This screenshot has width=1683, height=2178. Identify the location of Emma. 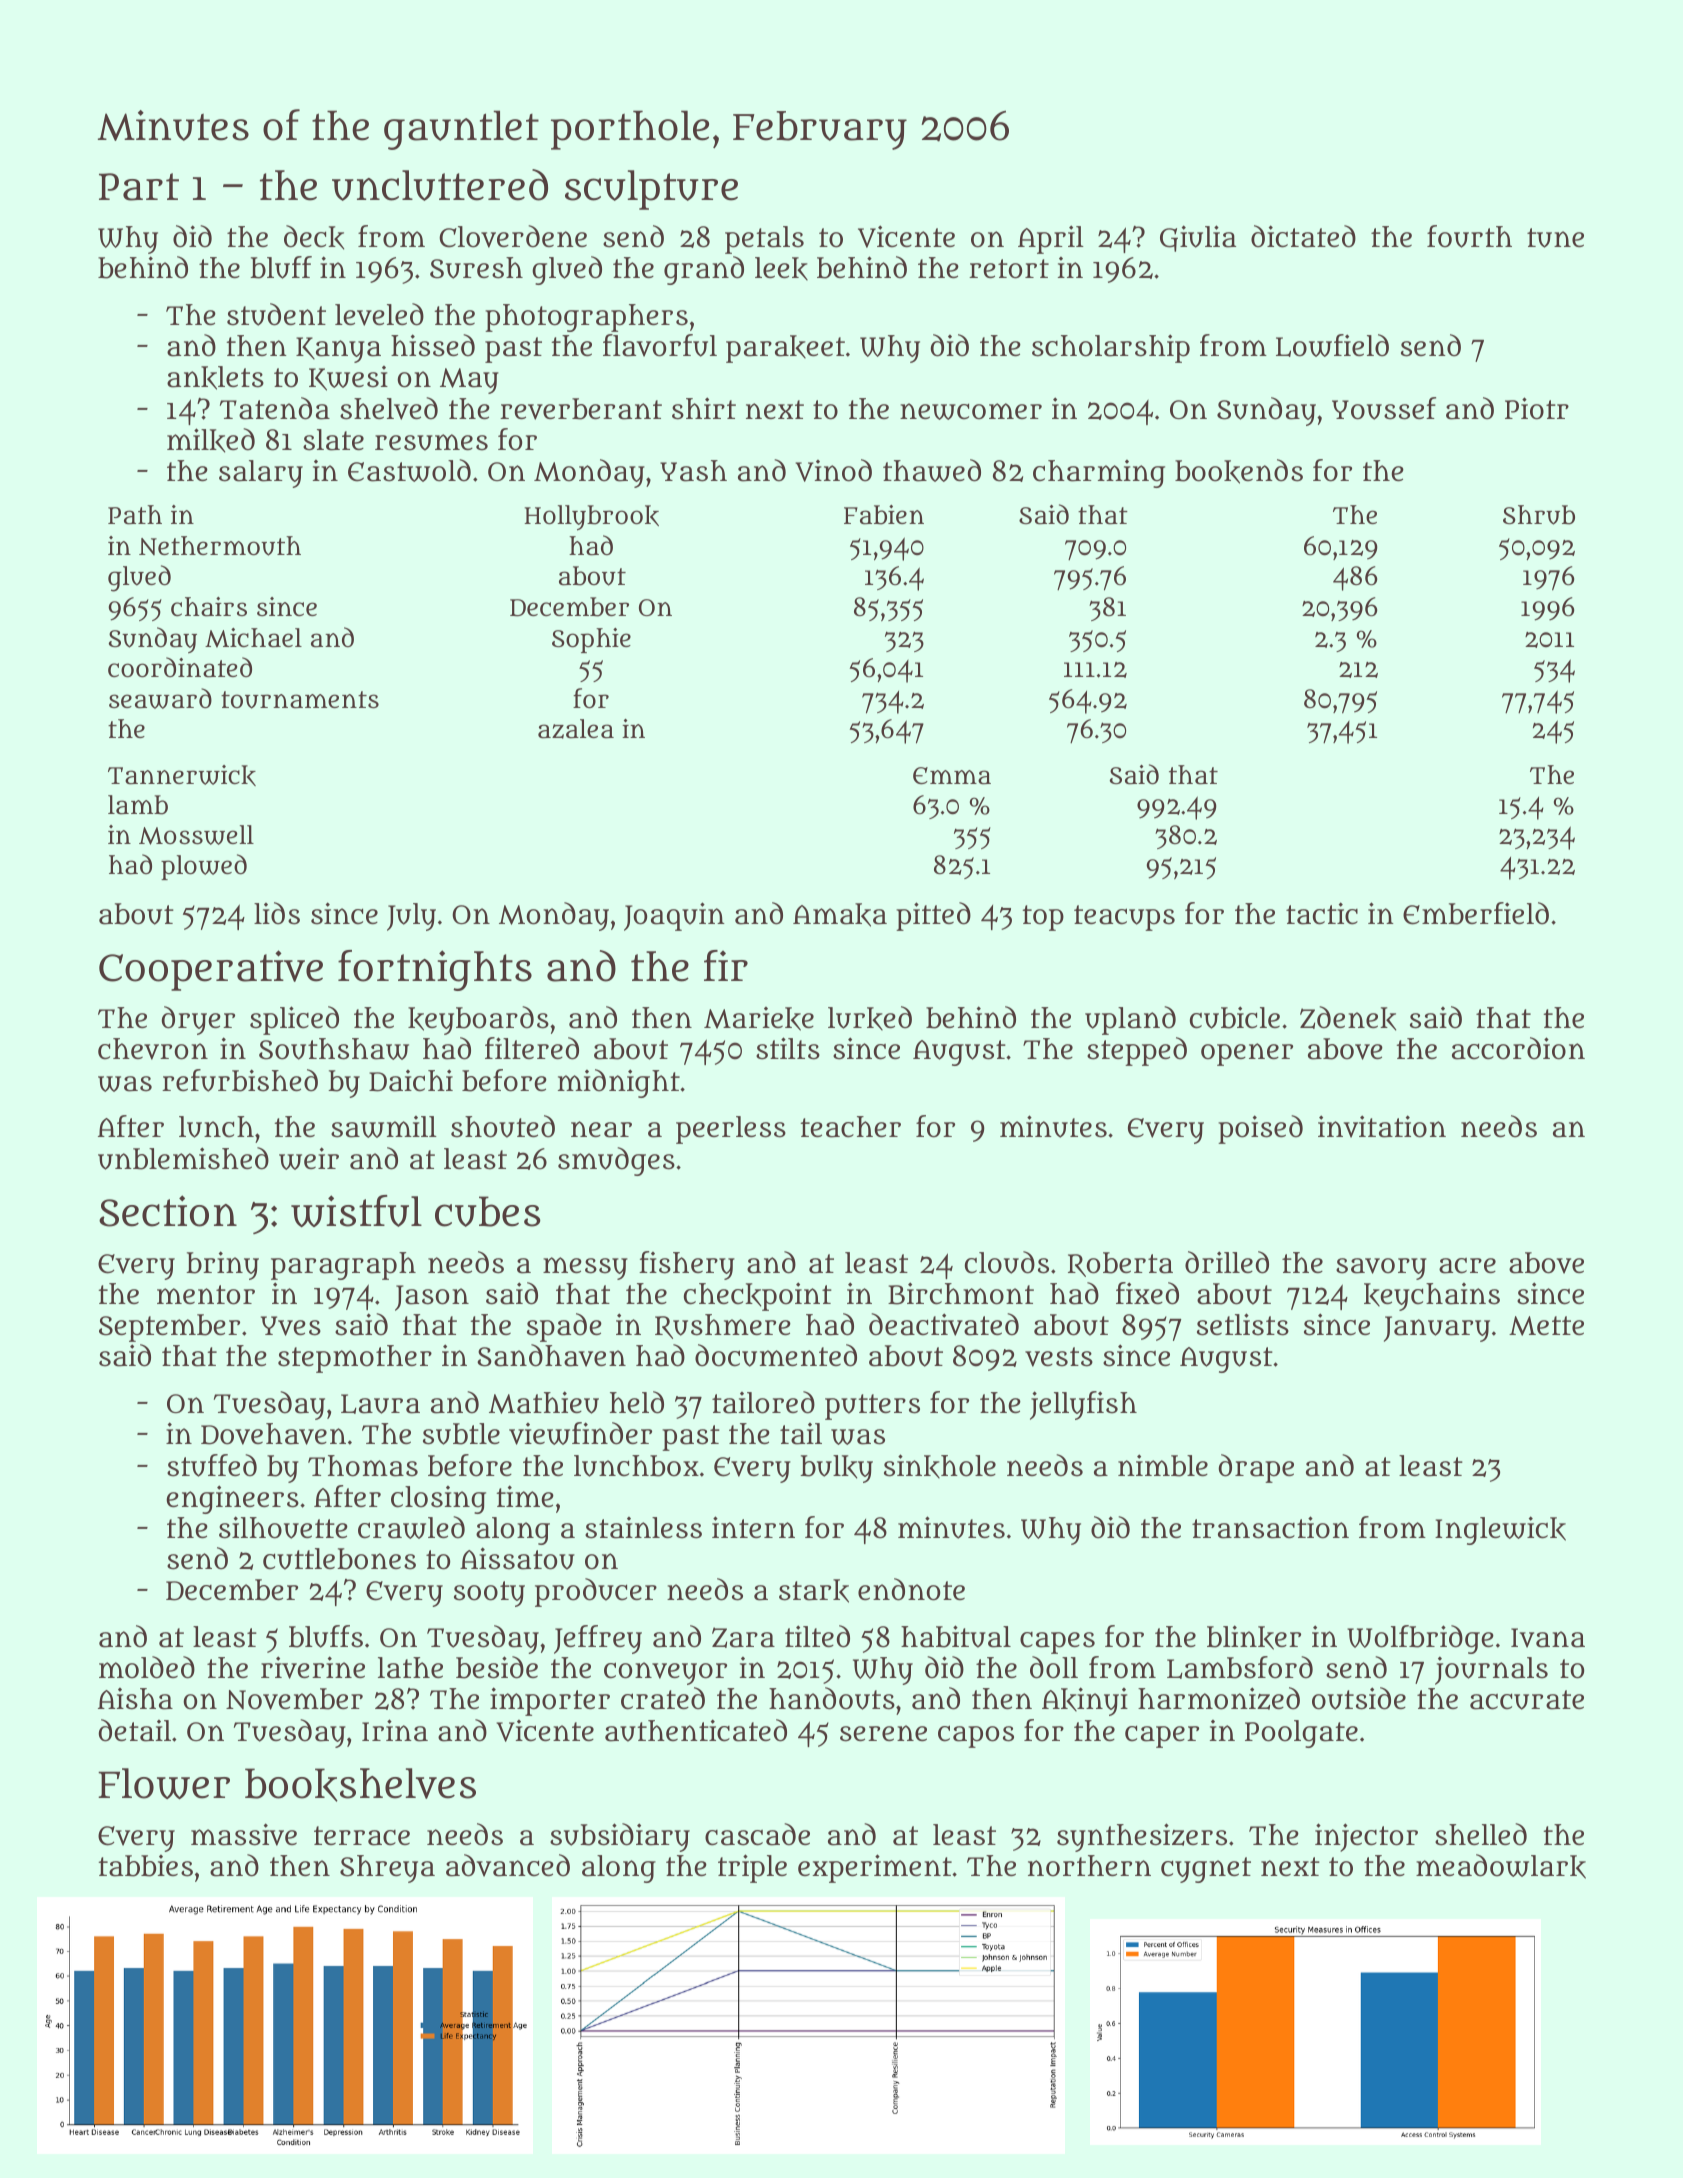
(952, 776).
